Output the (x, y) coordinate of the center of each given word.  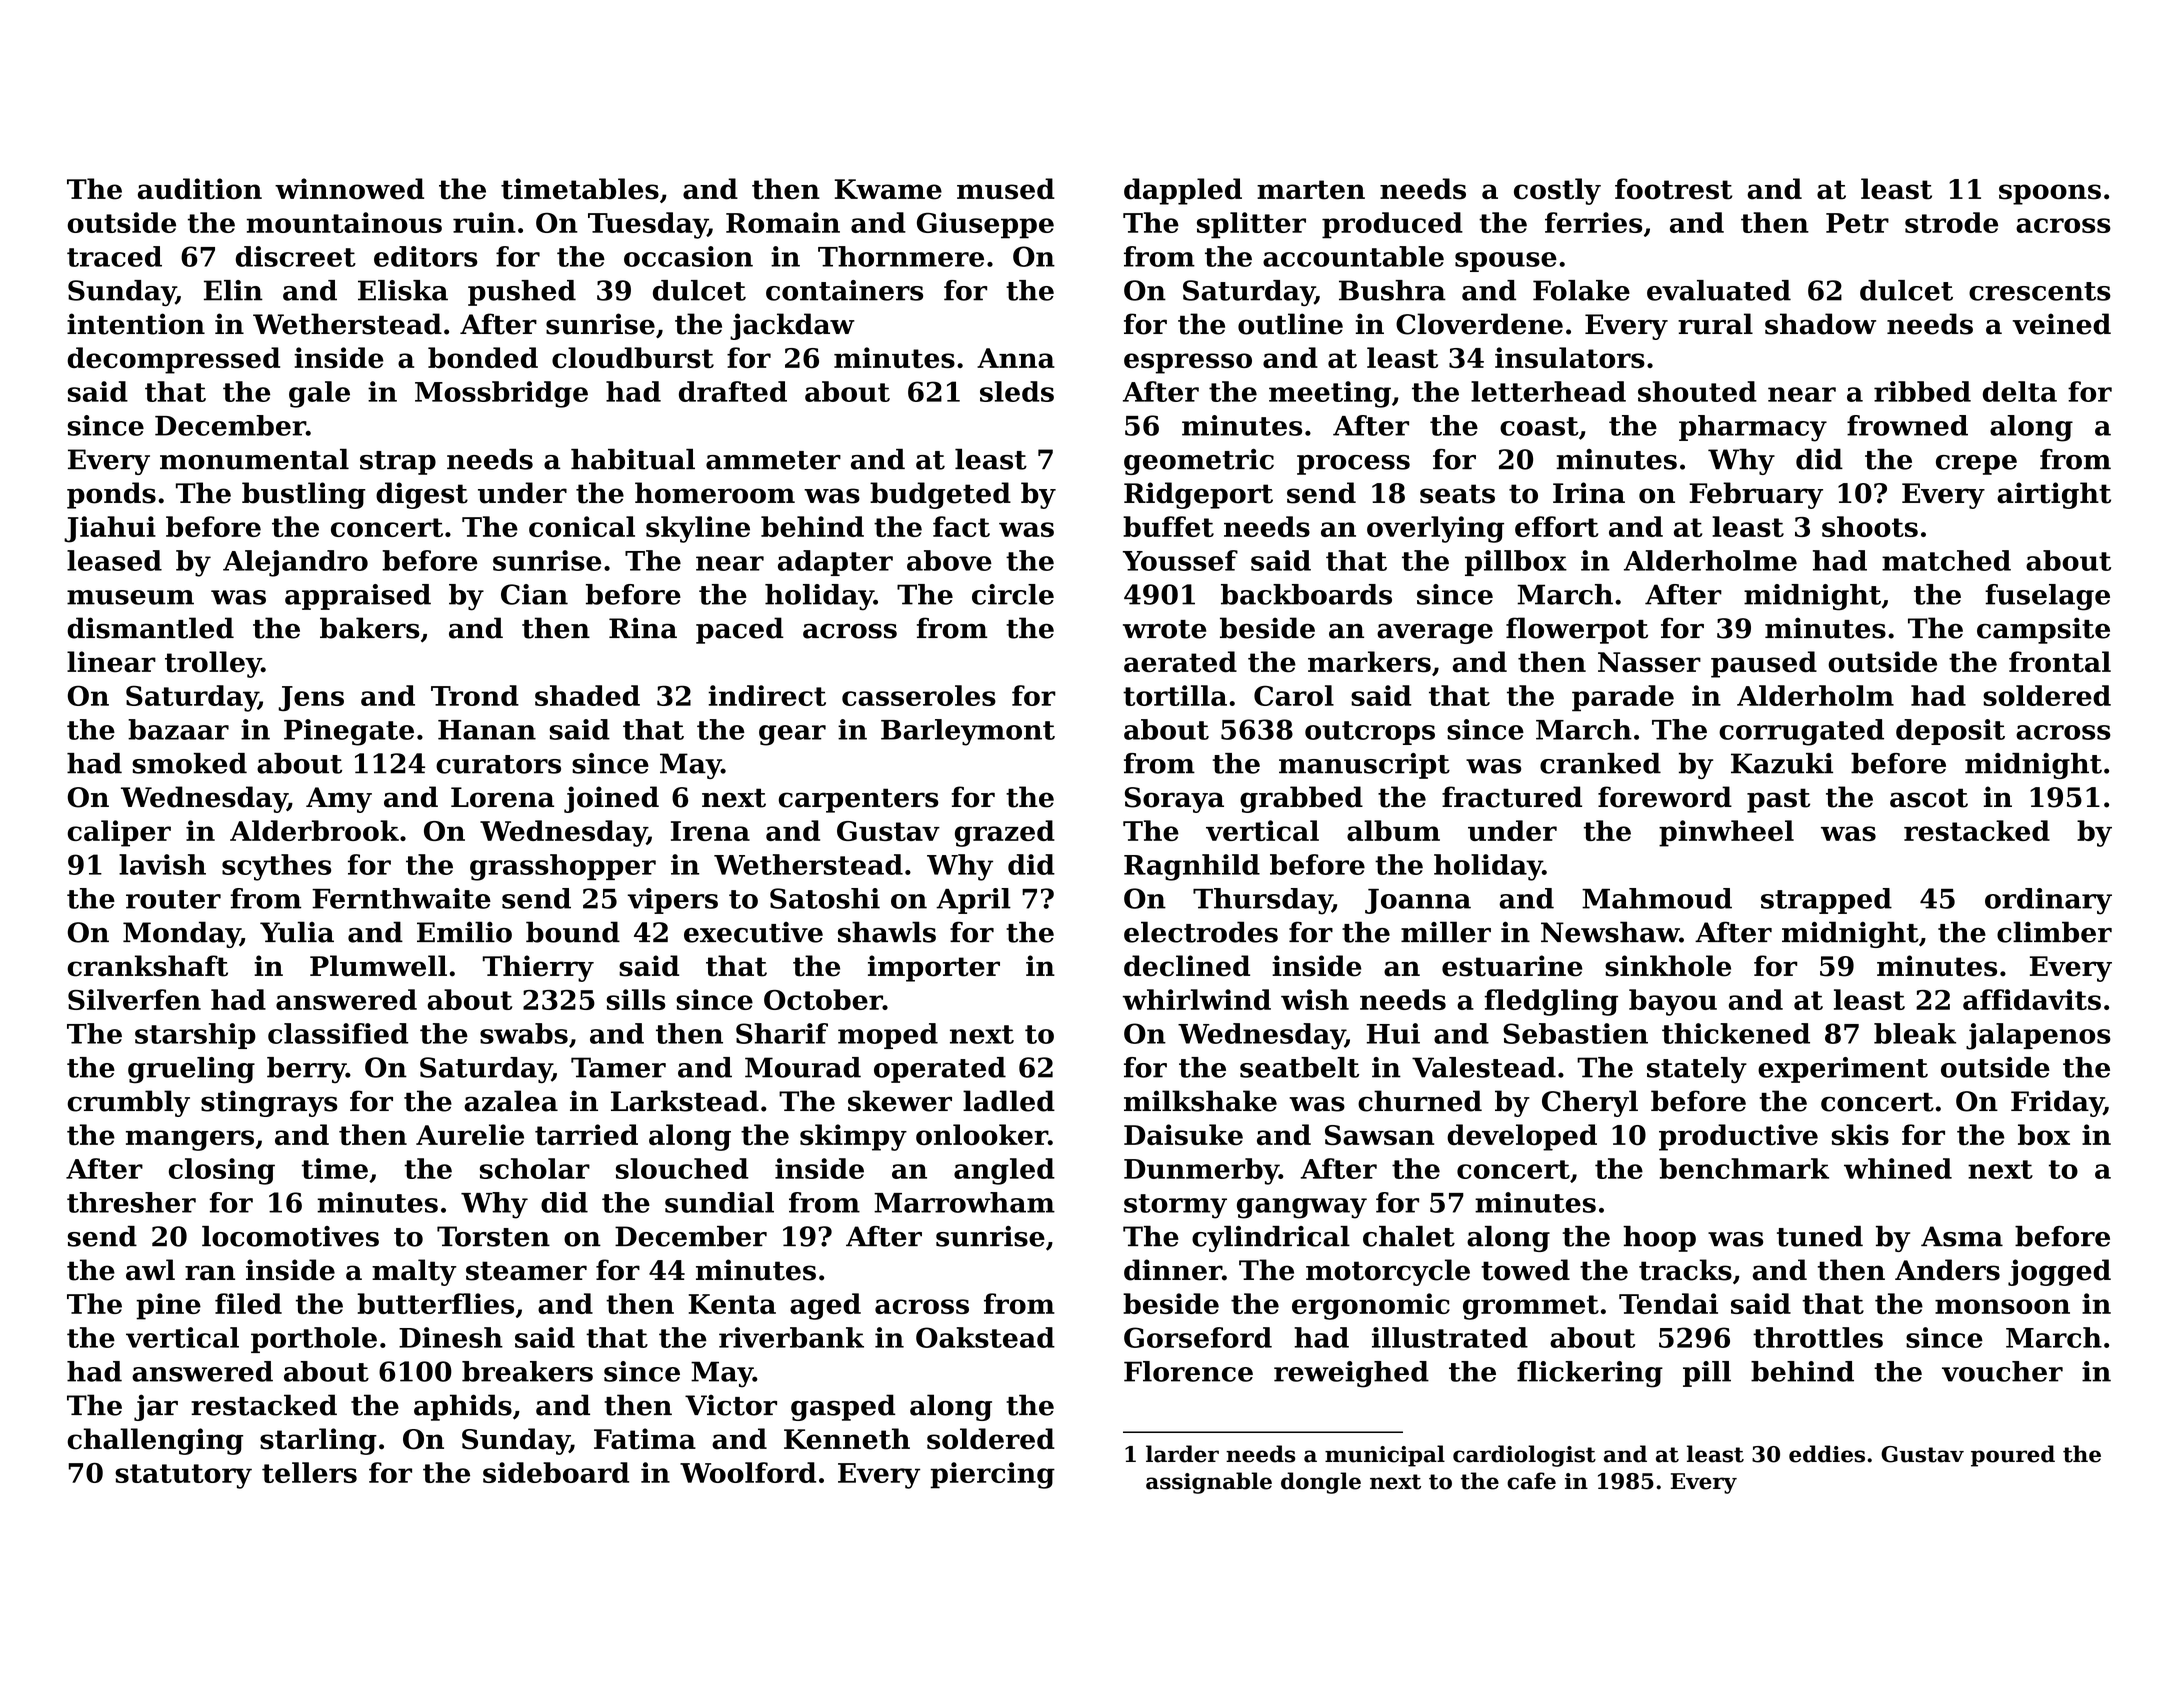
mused (1006, 189)
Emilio (464, 932)
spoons (2050, 194)
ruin (484, 222)
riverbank (791, 1337)
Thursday (1262, 901)
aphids (463, 1407)
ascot (1929, 798)
